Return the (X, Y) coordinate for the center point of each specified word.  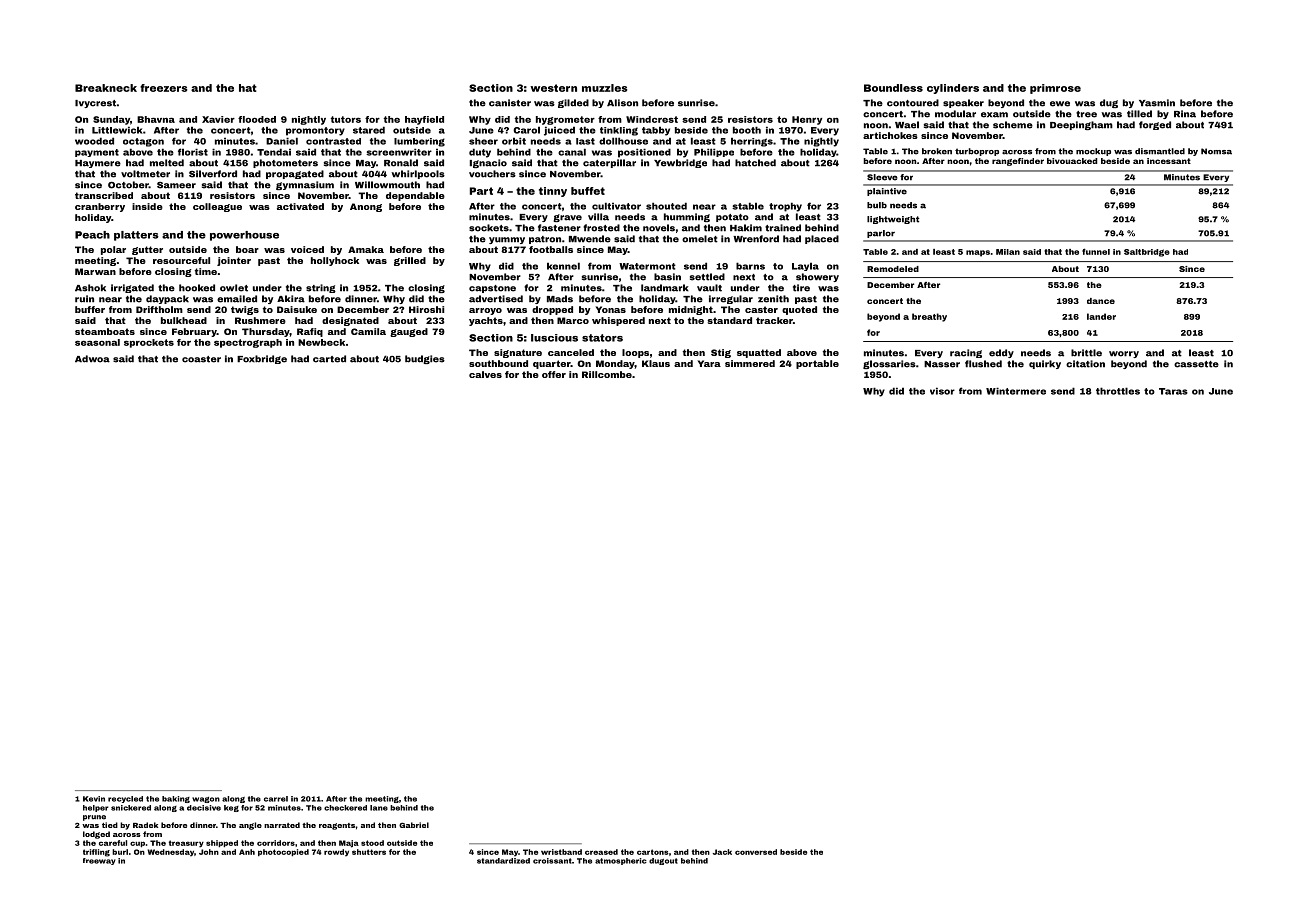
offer (554, 374)
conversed (756, 852)
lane (379, 808)
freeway (99, 861)
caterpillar (609, 163)
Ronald (401, 163)
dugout (663, 861)
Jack (722, 852)
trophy (785, 207)
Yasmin (1157, 103)
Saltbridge (1147, 253)
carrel (276, 799)
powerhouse (244, 236)
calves (485, 374)
